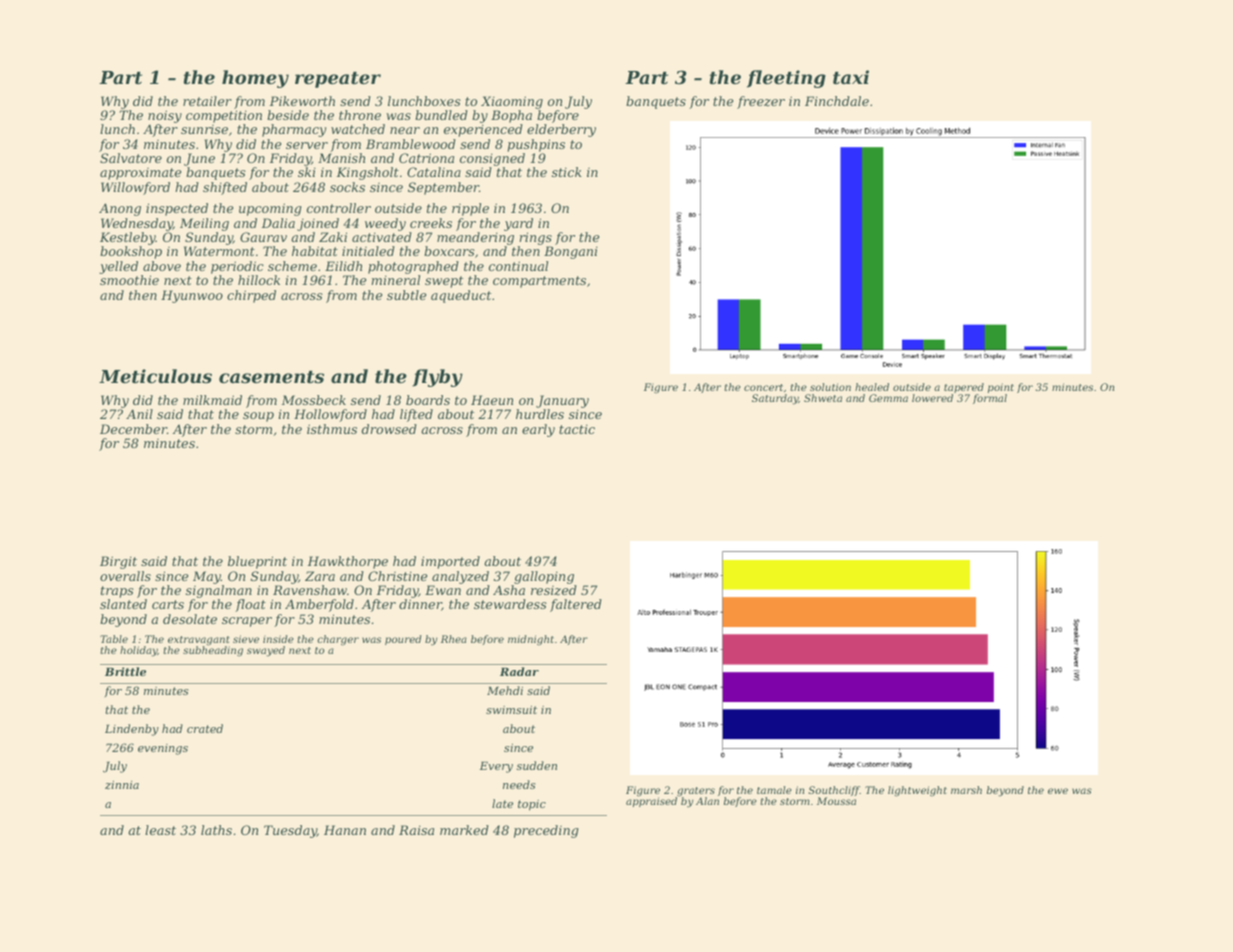 This document has height=952, width=1233. I want to click on formal, so click(990, 399).
